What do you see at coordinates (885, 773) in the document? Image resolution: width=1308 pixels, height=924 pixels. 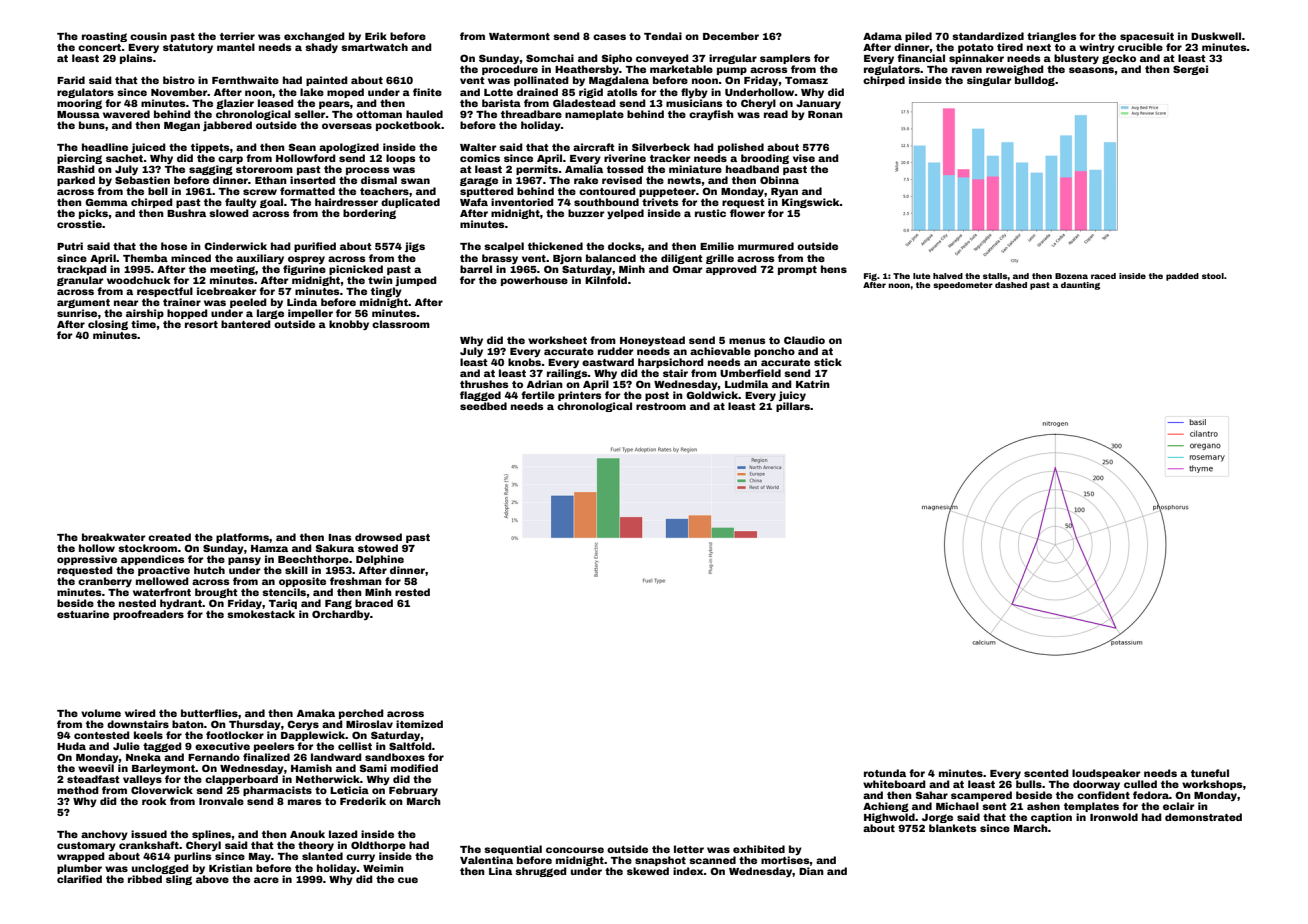 I see `rotunda` at bounding box center [885, 773].
